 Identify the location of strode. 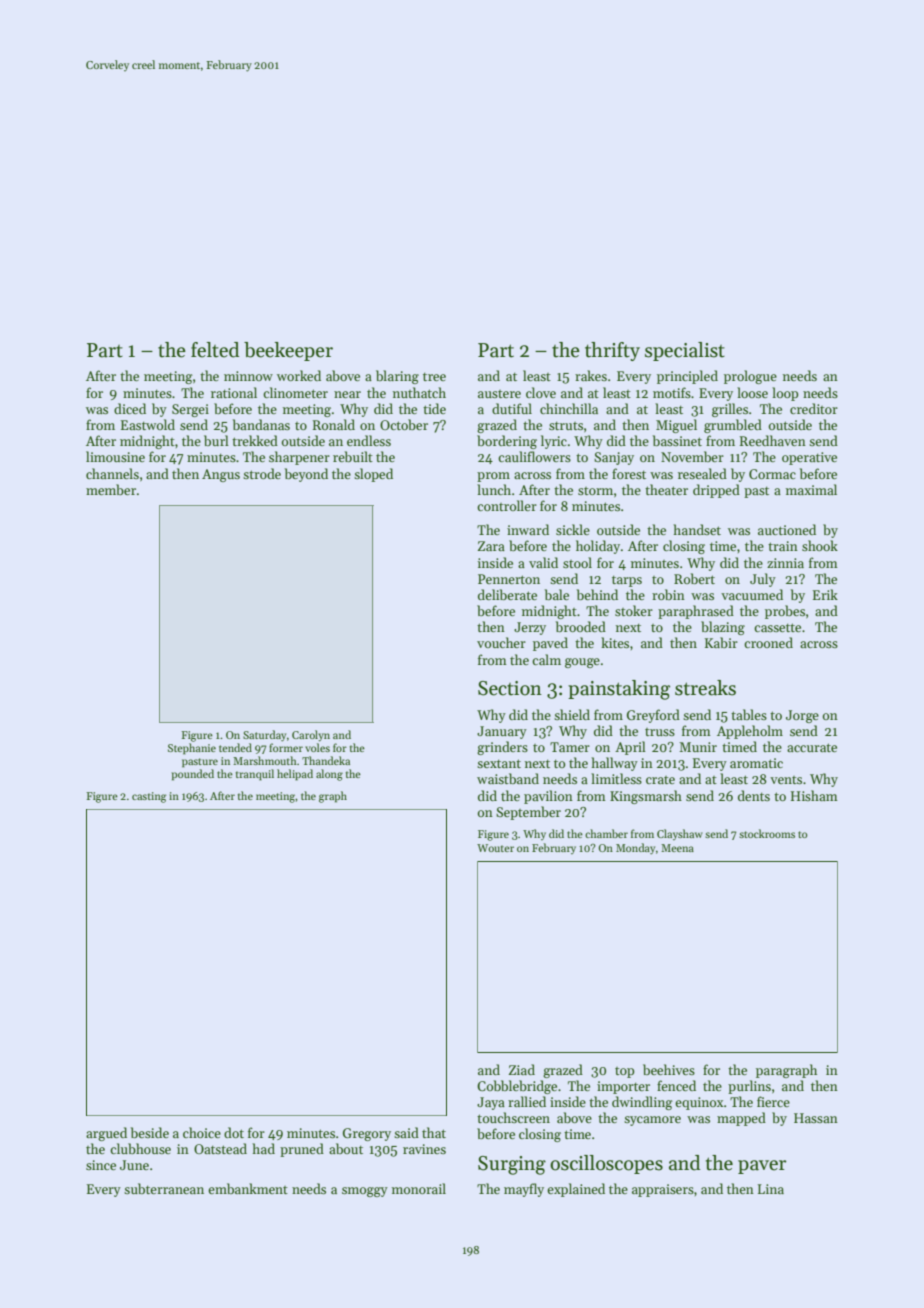
(262, 473).
